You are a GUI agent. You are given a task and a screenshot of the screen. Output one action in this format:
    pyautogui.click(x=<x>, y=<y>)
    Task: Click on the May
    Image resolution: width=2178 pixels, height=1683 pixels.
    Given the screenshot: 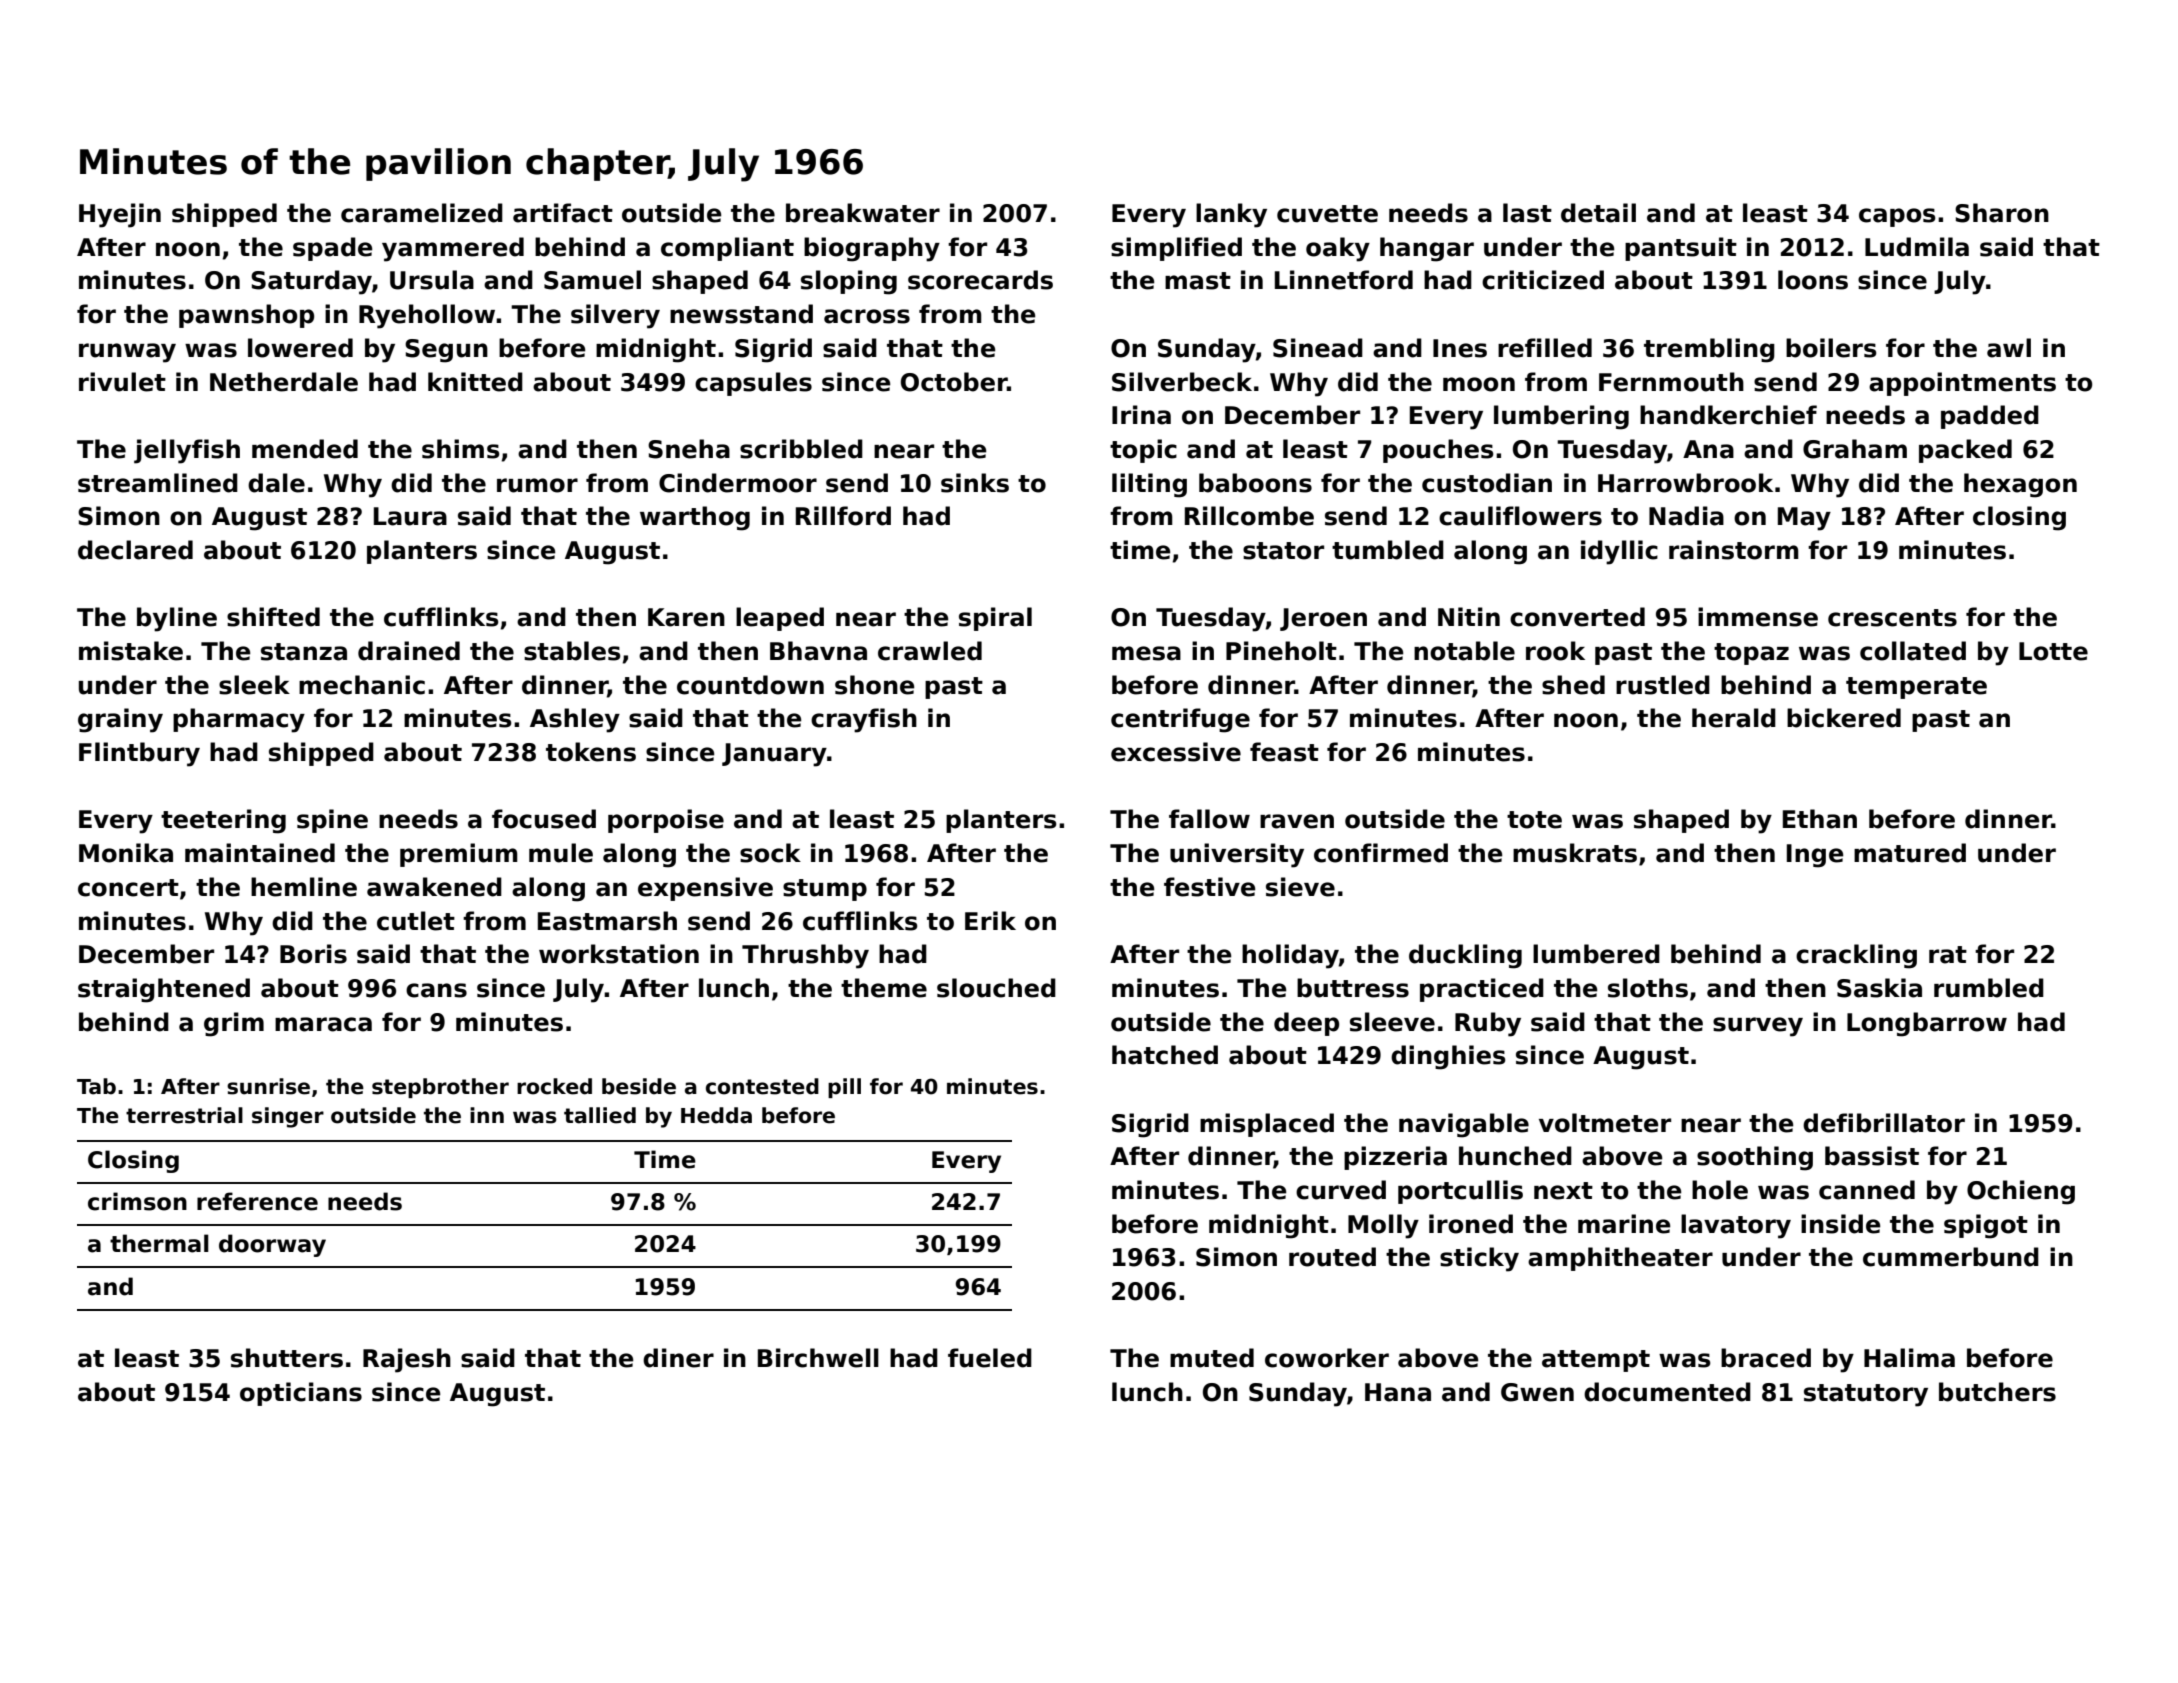 What is the action you would take?
    pyautogui.click(x=1804, y=519)
